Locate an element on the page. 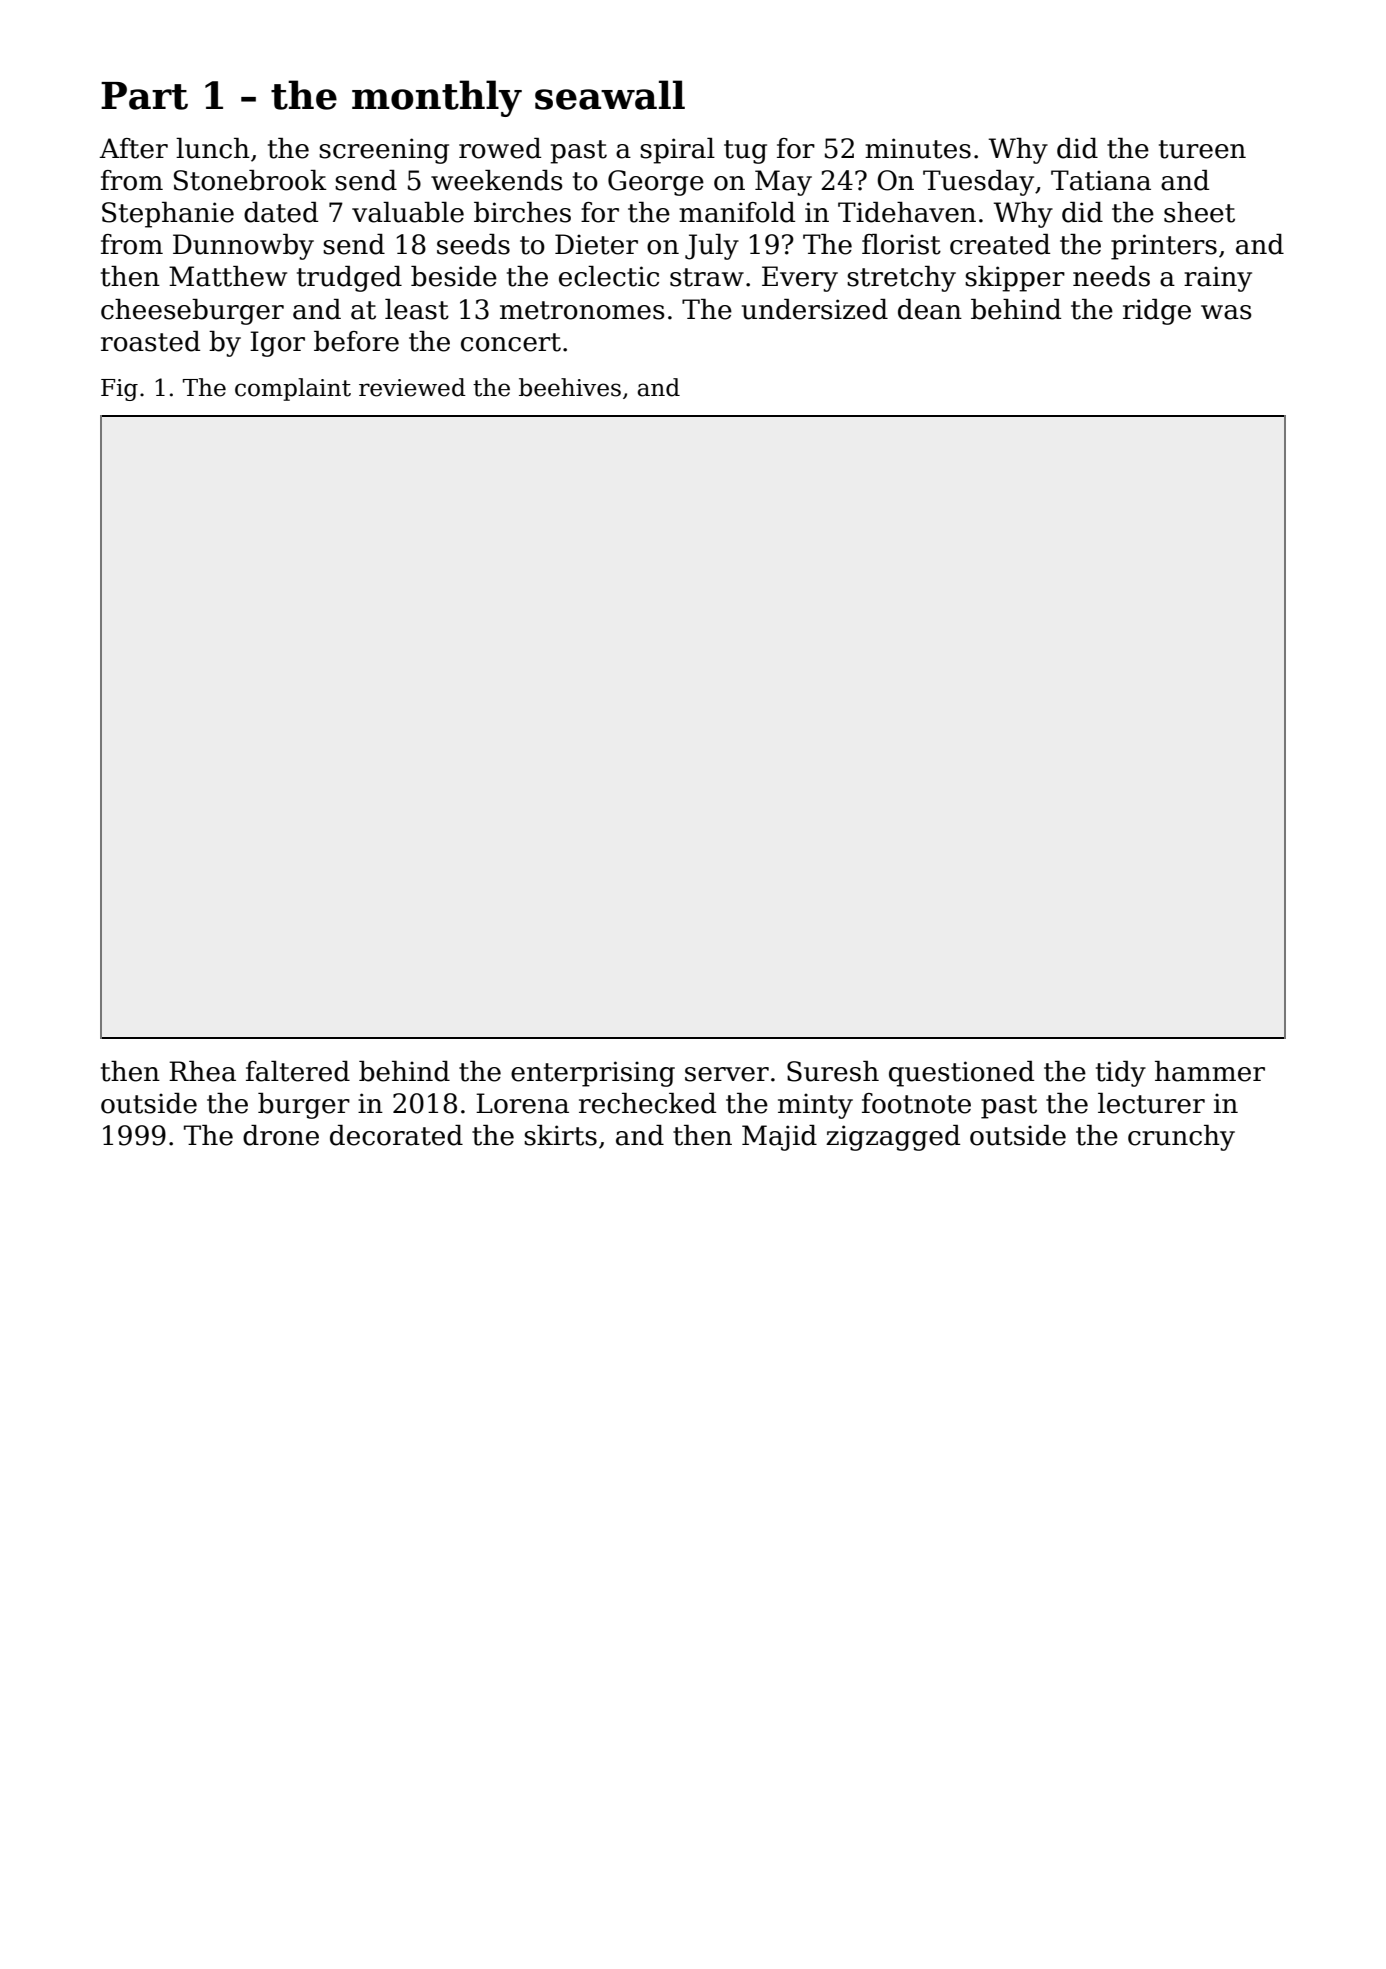 The width and height of the image is (1386, 1969). seawall is located at coordinates (610, 95).
